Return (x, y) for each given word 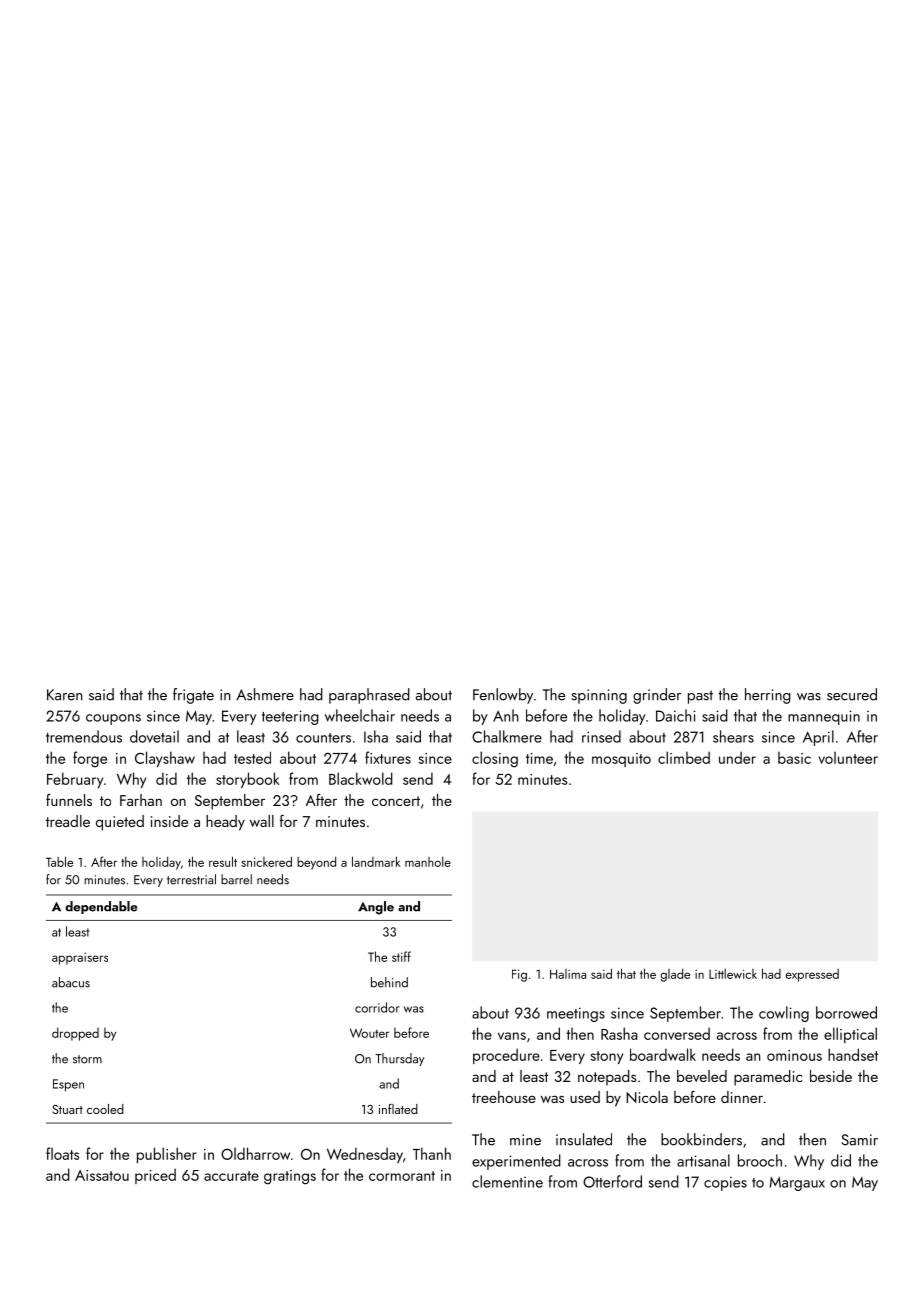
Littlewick (733, 974)
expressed (812, 975)
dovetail (154, 736)
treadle (68, 821)
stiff (401, 956)
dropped (75, 1034)
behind (389, 982)
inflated (398, 1108)
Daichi (676, 715)
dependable (101, 907)
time (539, 758)
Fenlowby (503, 696)
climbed (684, 757)
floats (62, 1153)
